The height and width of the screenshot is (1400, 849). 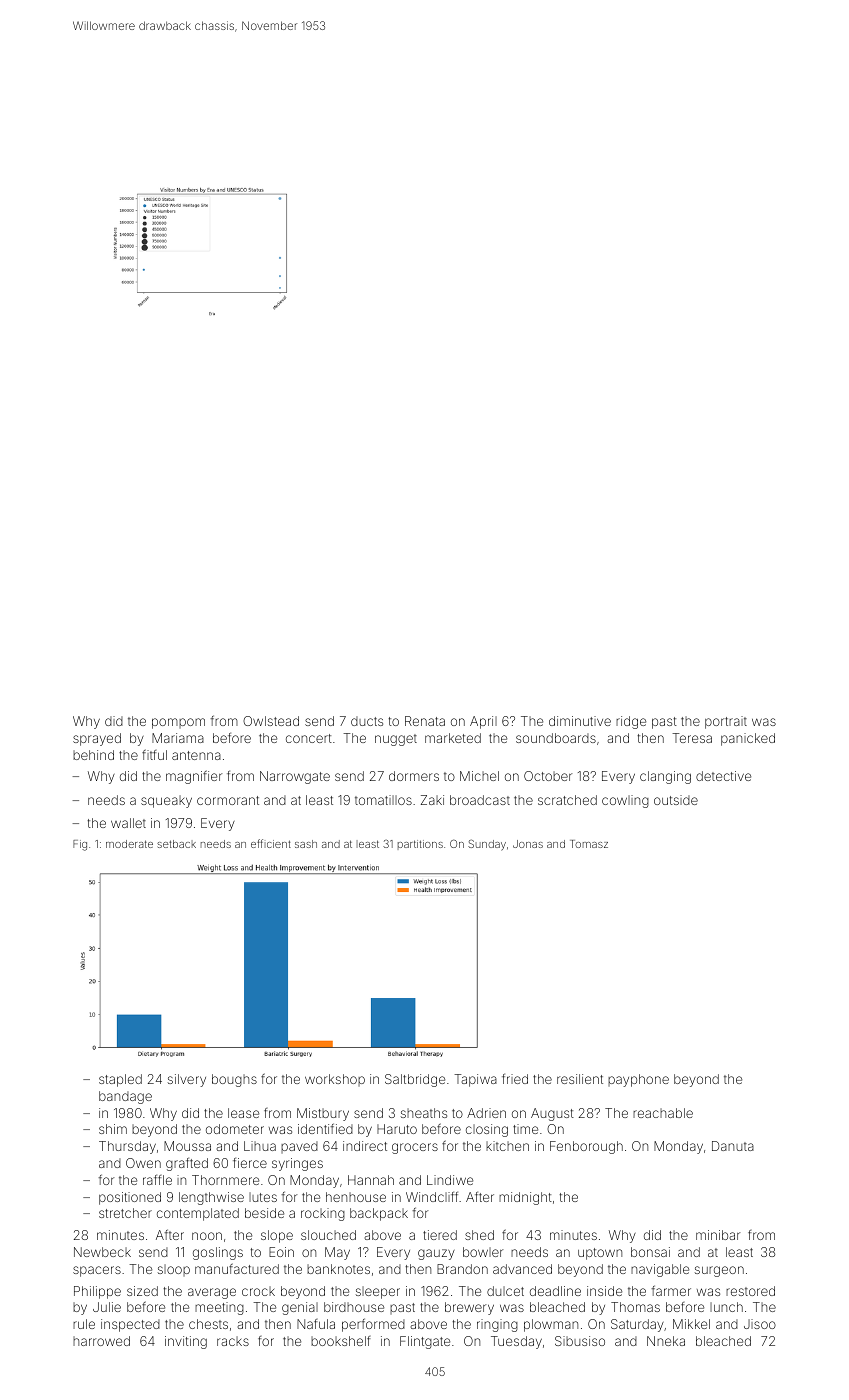 What do you see at coordinates (726, 722) in the screenshot?
I see `portrait` at bounding box center [726, 722].
